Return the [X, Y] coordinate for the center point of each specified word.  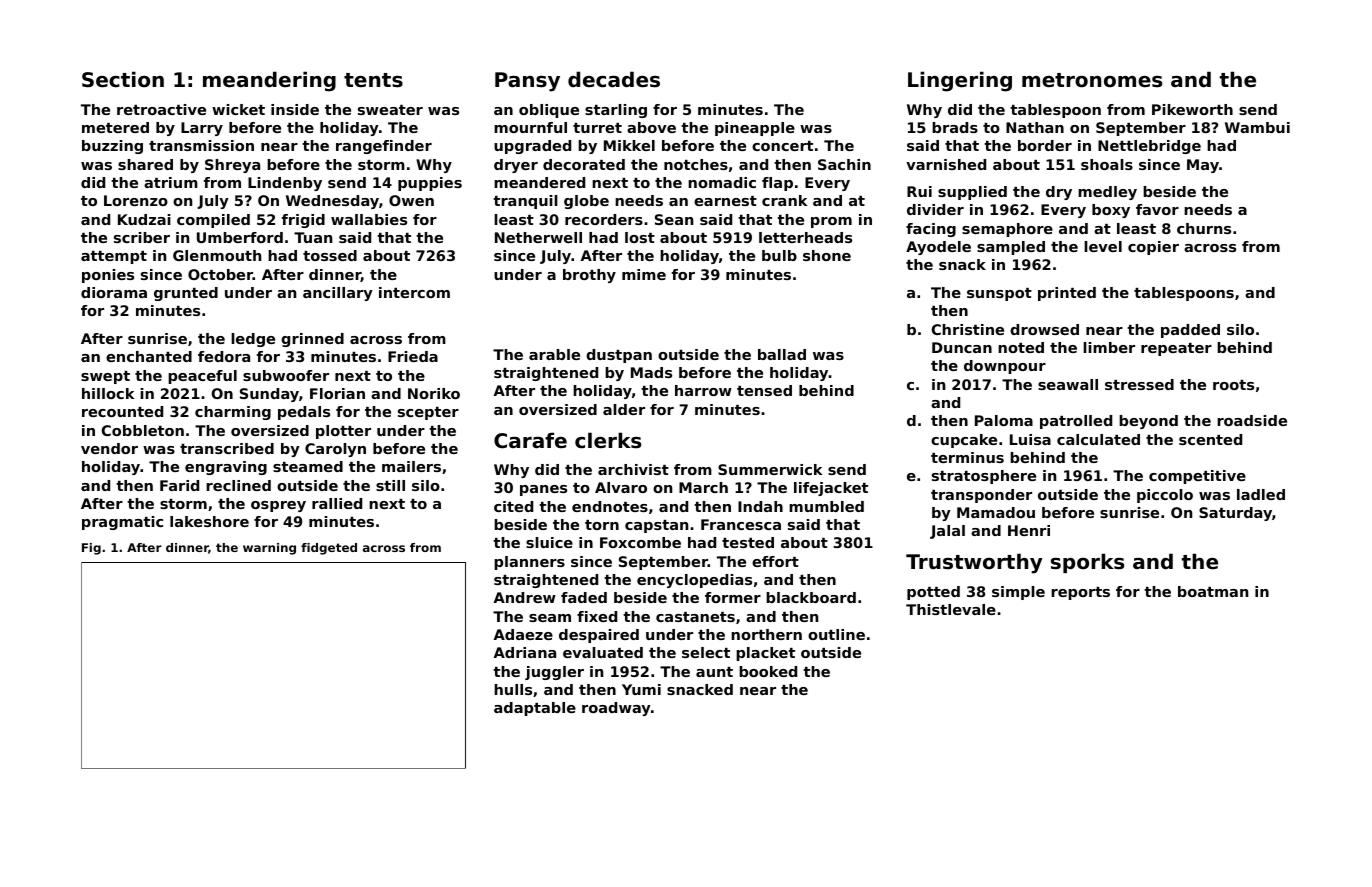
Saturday [1235, 514]
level [1103, 246]
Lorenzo [136, 200]
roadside [1252, 420]
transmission [201, 145]
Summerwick [770, 469]
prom [831, 222]
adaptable [535, 709]
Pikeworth [1192, 109]
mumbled [826, 506]
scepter [428, 413]
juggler [554, 673]
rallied [337, 503]
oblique [549, 111]
